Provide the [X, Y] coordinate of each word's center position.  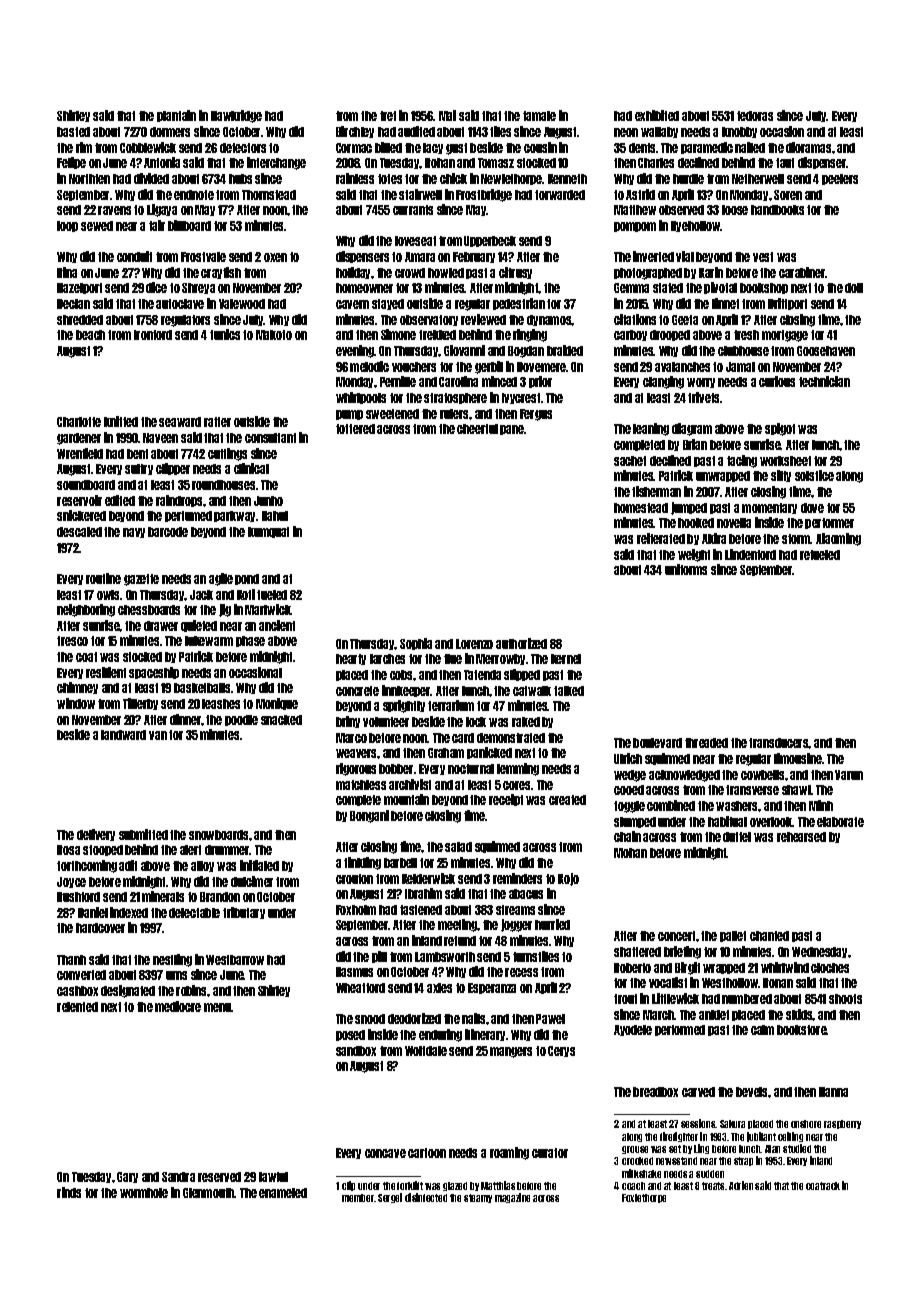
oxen [275, 257]
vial [685, 256]
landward [123, 735]
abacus [526, 894]
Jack [201, 595]
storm [796, 539]
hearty [351, 659]
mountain [406, 799]
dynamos [549, 320]
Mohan [630, 853]
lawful [273, 1177]
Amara [420, 257]
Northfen [89, 179]
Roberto [632, 968]
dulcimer [252, 881]
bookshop [764, 288]
